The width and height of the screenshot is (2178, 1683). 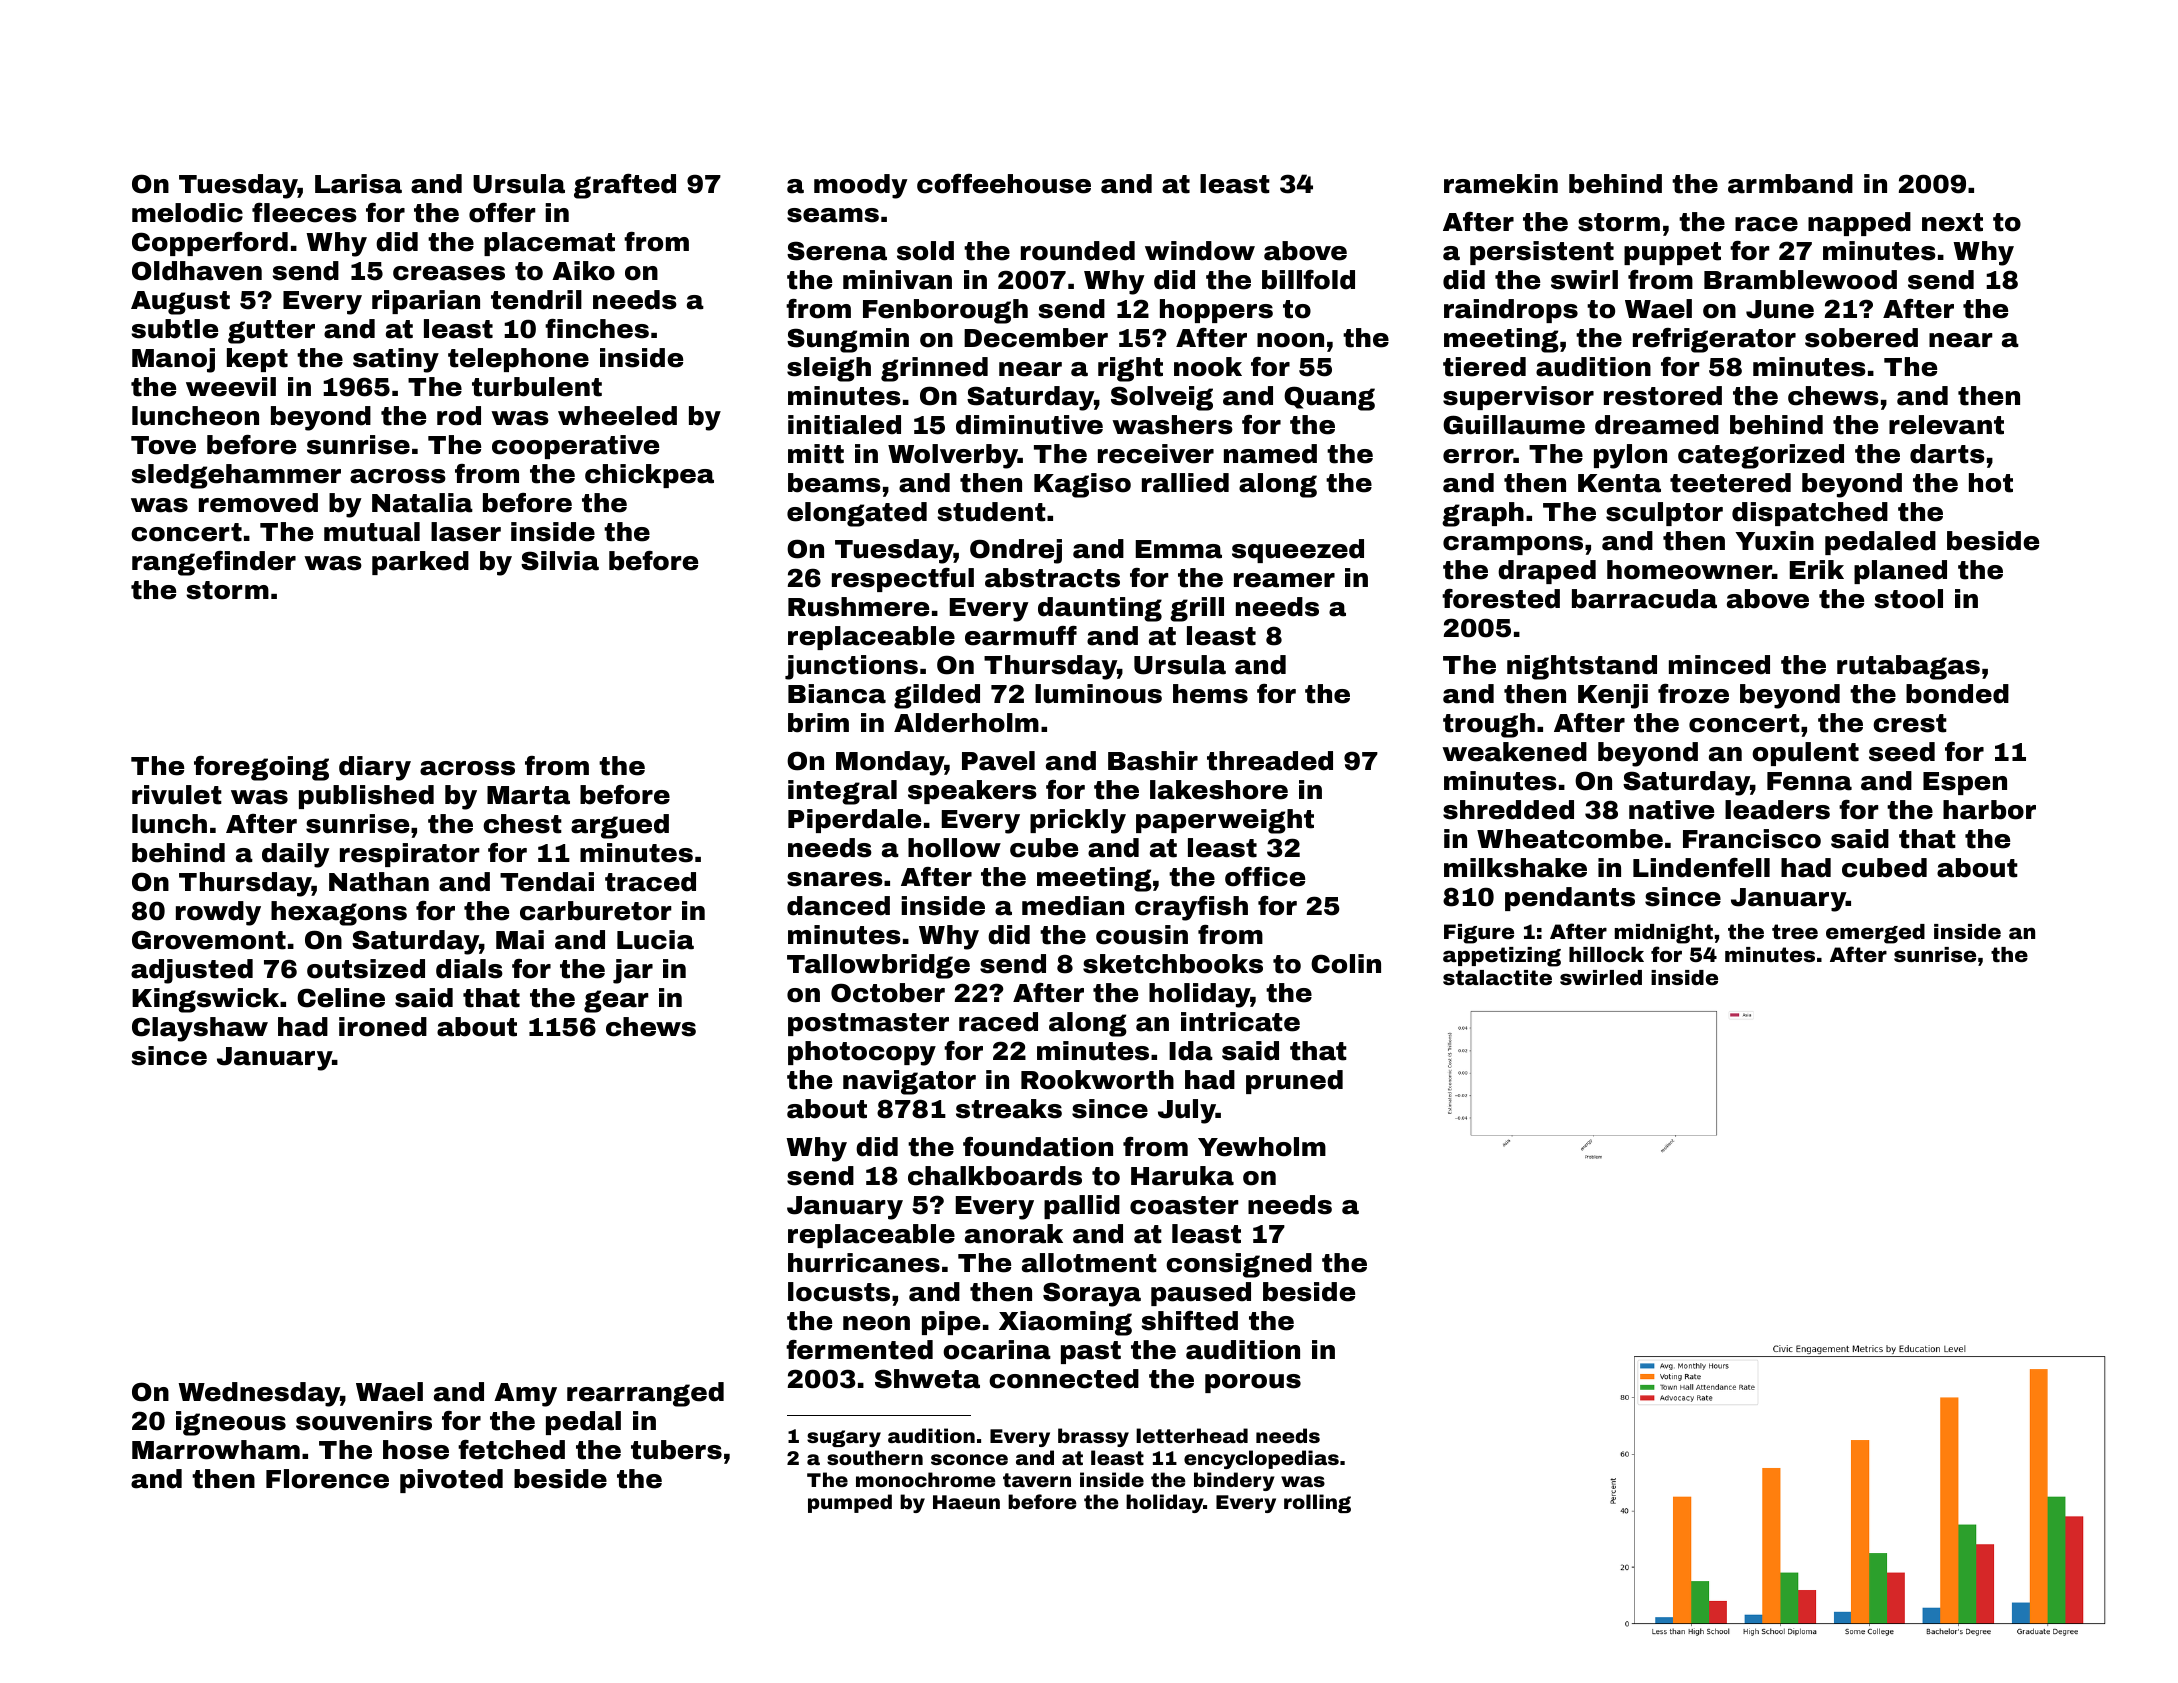 What do you see at coordinates (173, 360) in the screenshot?
I see `Manoj` at bounding box center [173, 360].
